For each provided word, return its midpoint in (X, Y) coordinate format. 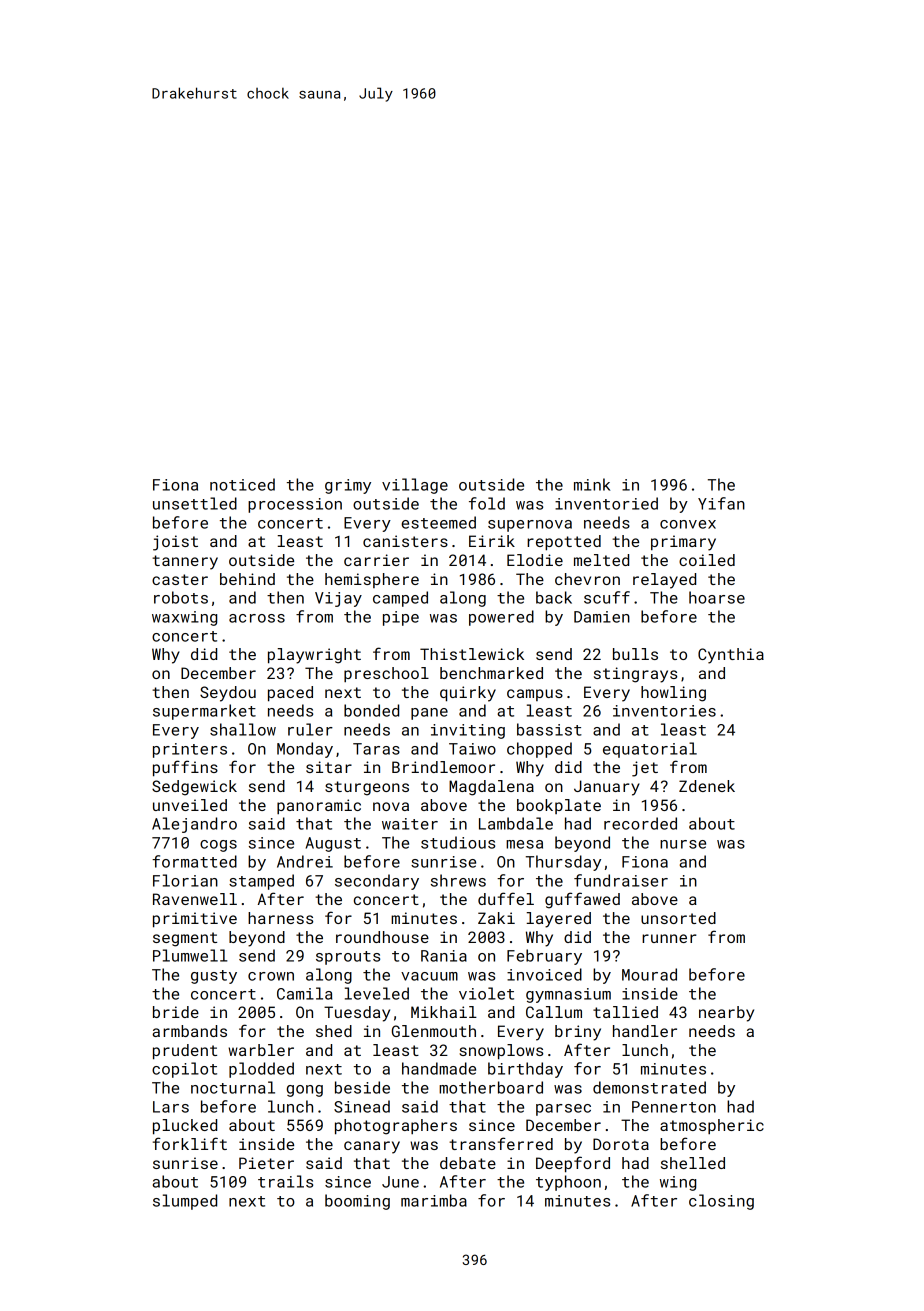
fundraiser (621, 880)
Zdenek (707, 786)
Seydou (228, 694)
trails (285, 1181)
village (415, 486)
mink (592, 484)
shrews (458, 880)
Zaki (496, 918)
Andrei (305, 861)
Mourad (649, 974)
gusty (214, 977)
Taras (376, 749)
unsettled (195, 503)
